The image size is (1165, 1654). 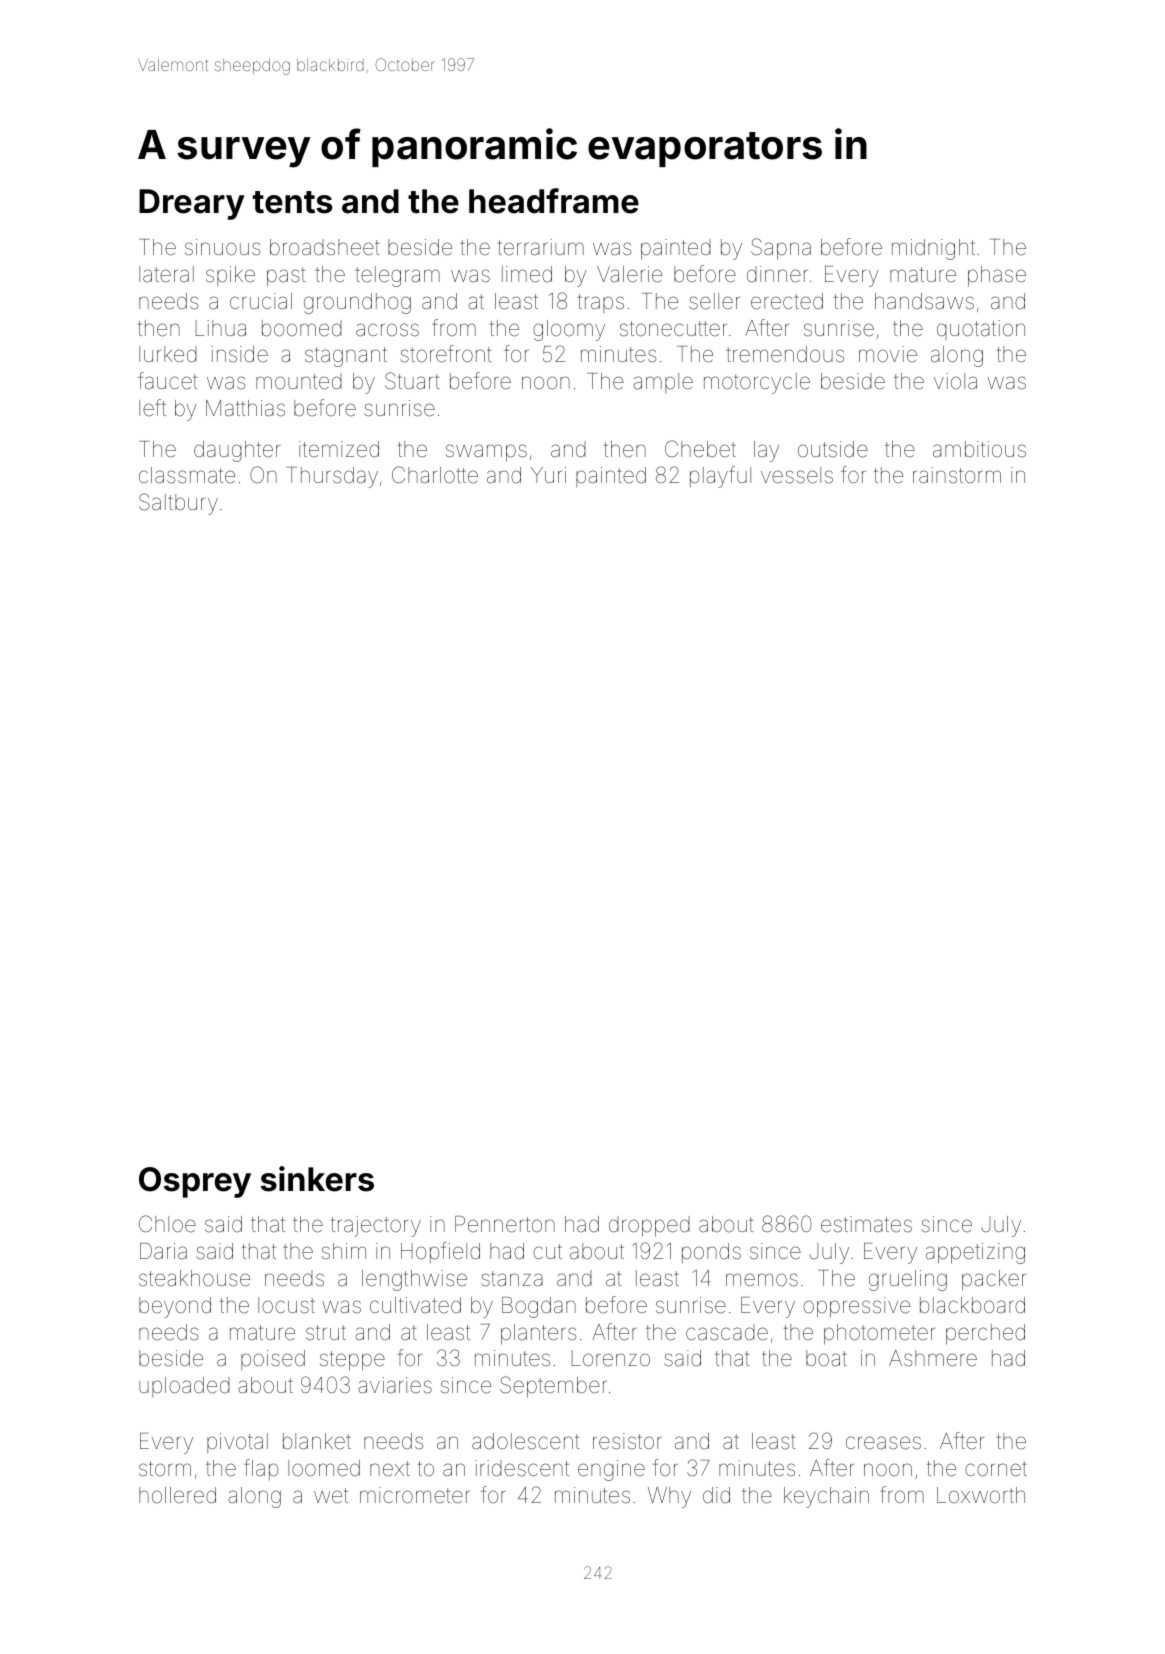 I want to click on did, so click(x=716, y=1495).
